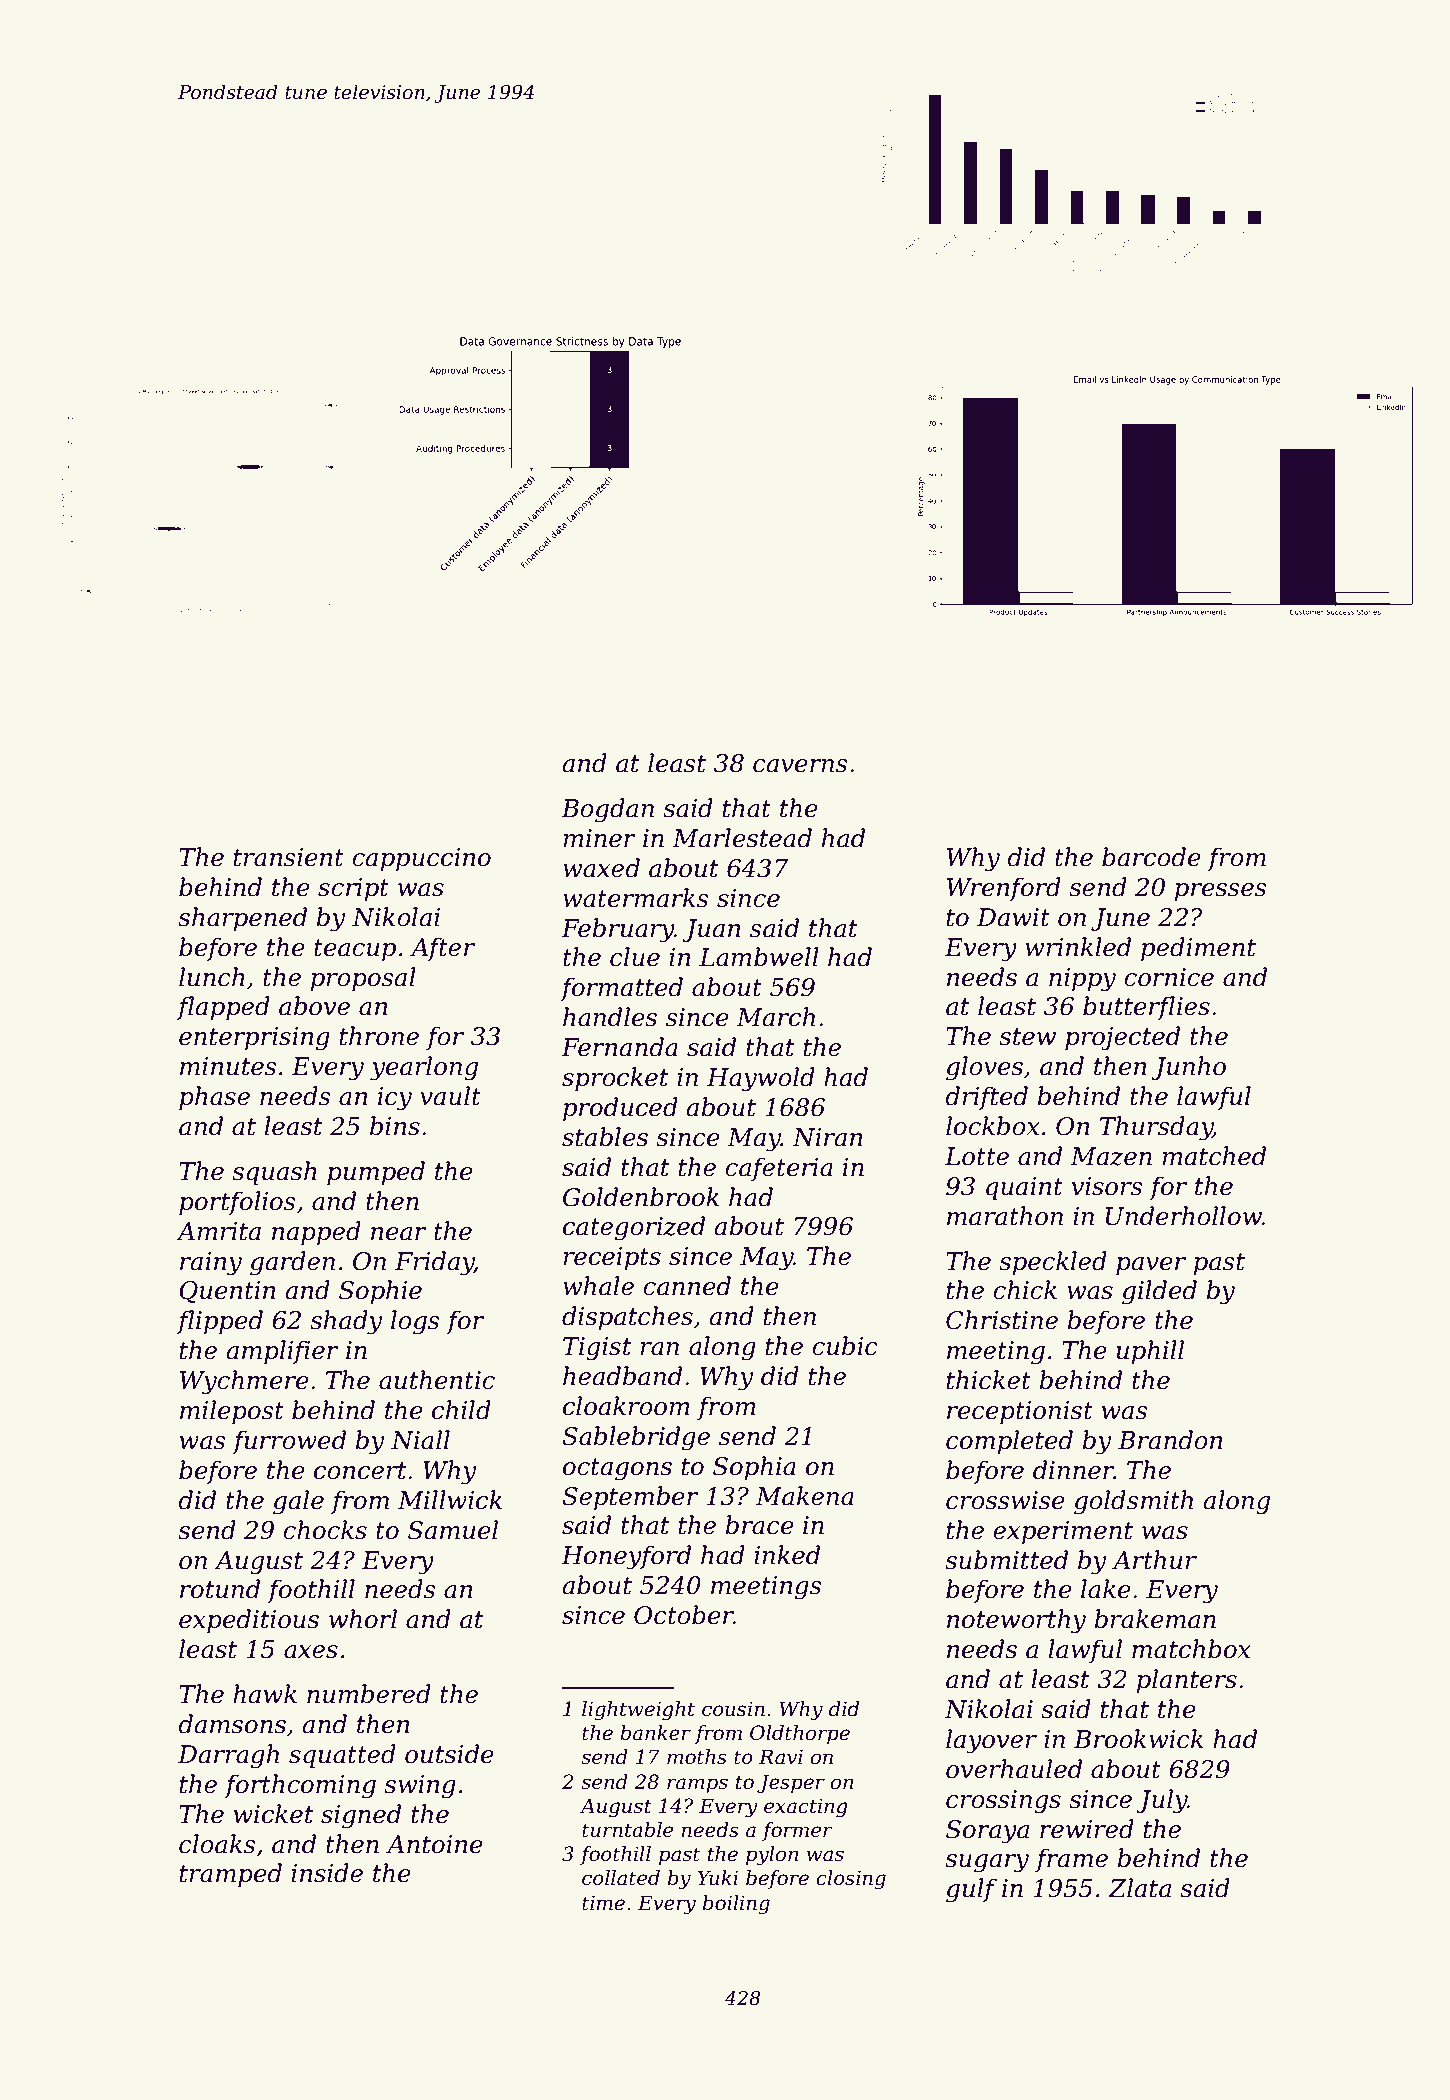 The image size is (1450, 2100). What do you see at coordinates (265, 1694) in the page?
I see `hawk` at bounding box center [265, 1694].
